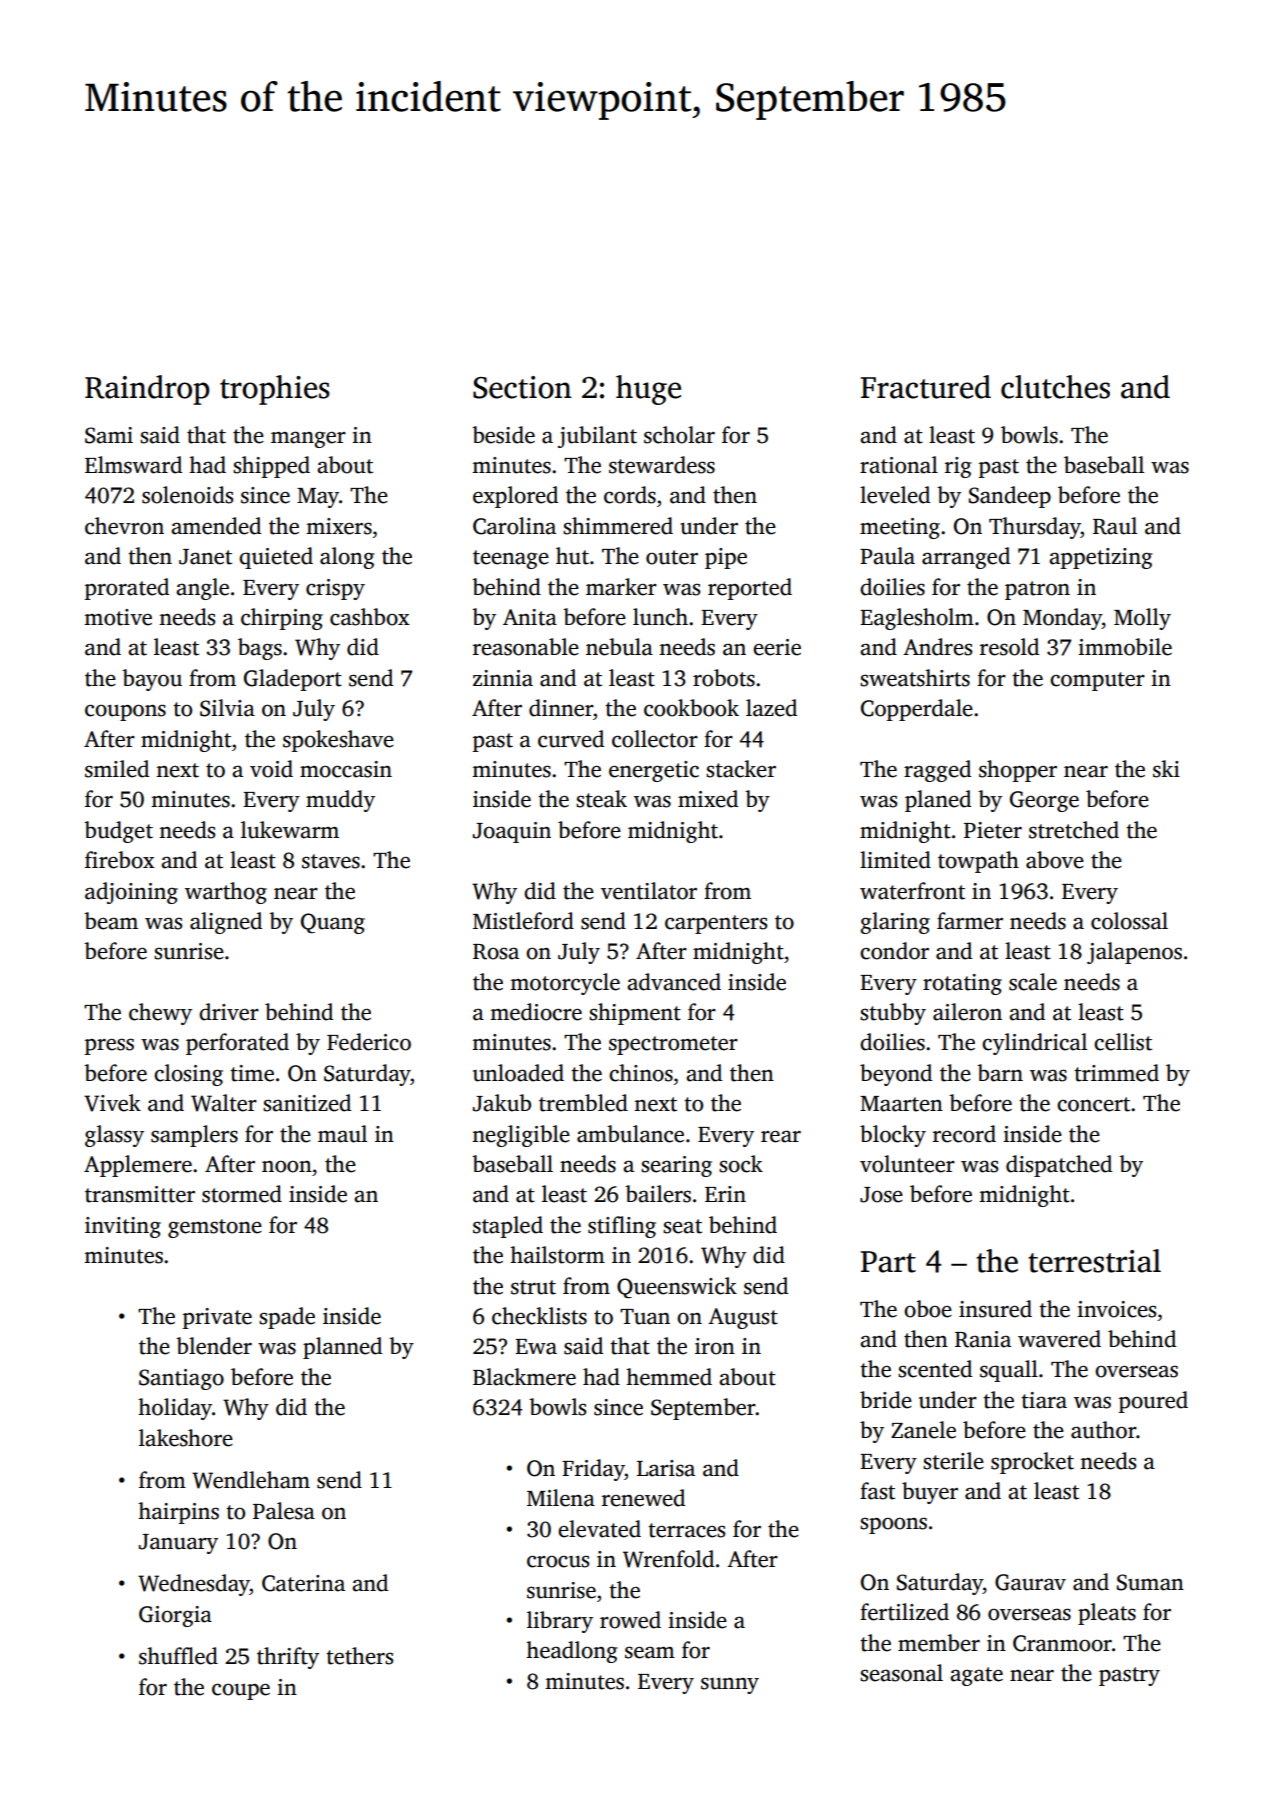 The height and width of the page is (1805, 1276). What do you see at coordinates (194, 1585) in the page?
I see `Wednesday` at bounding box center [194, 1585].
